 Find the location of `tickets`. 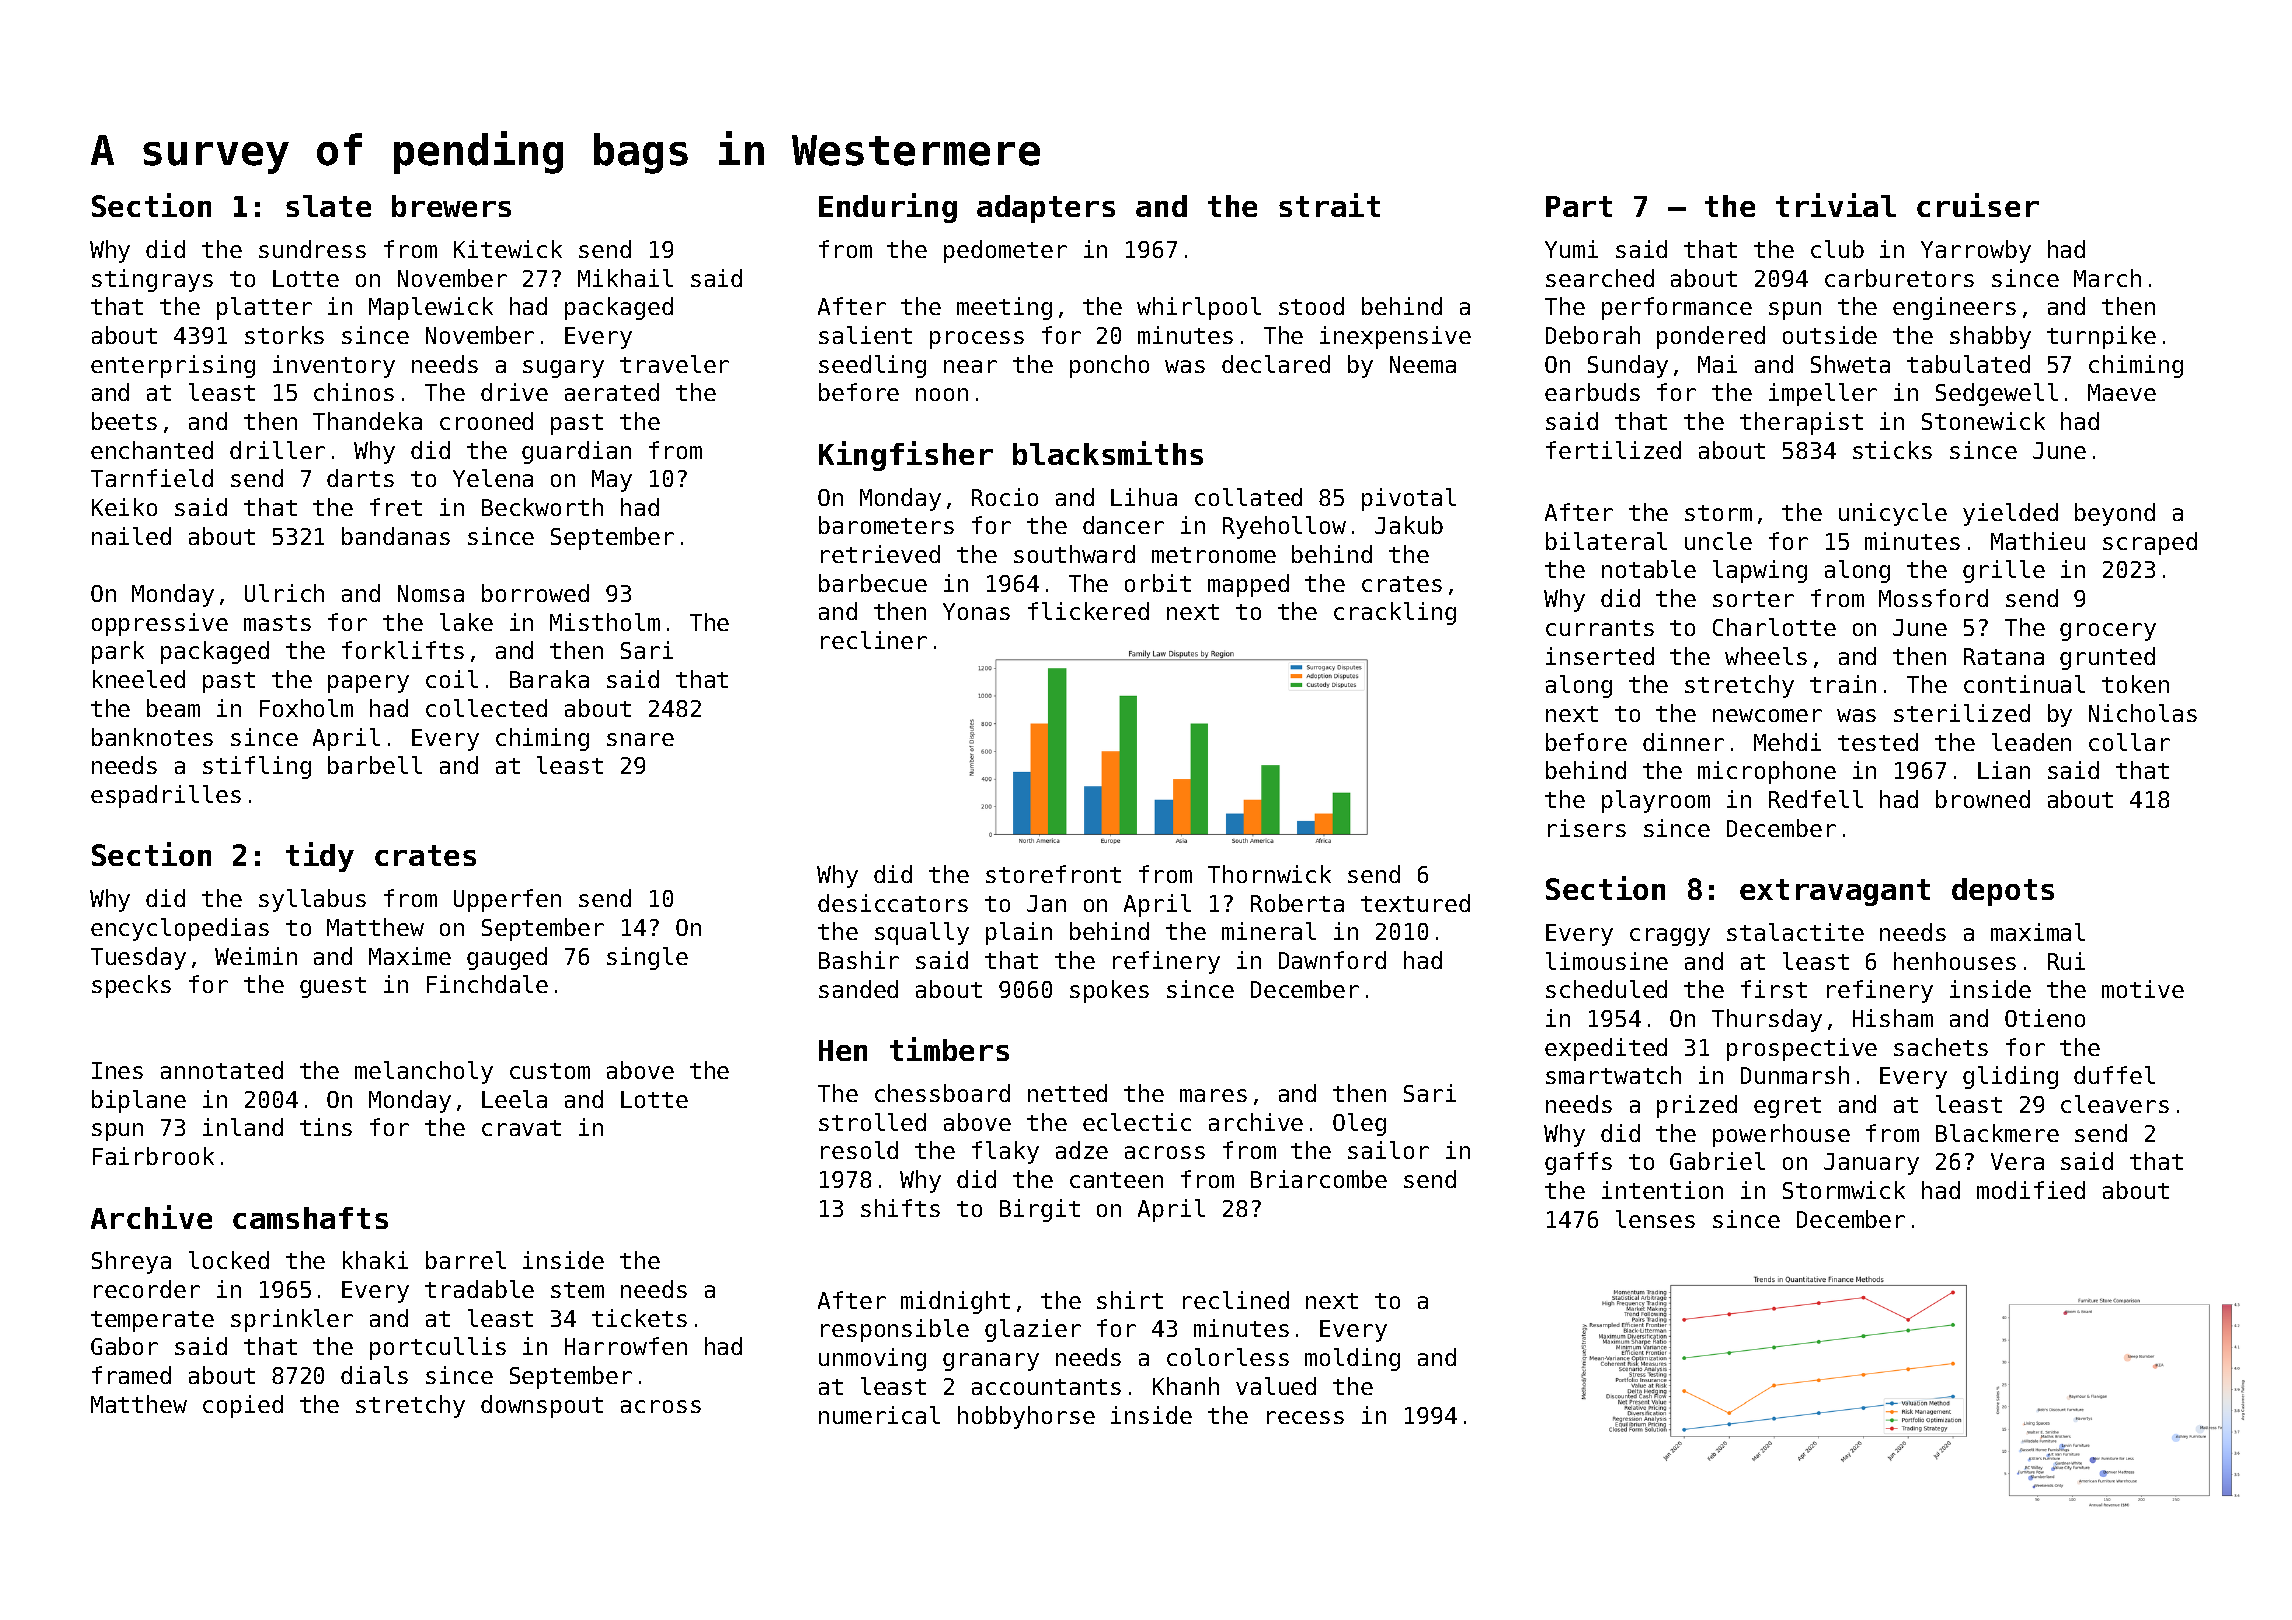

tickets is located at coordinates (639, 1318).
